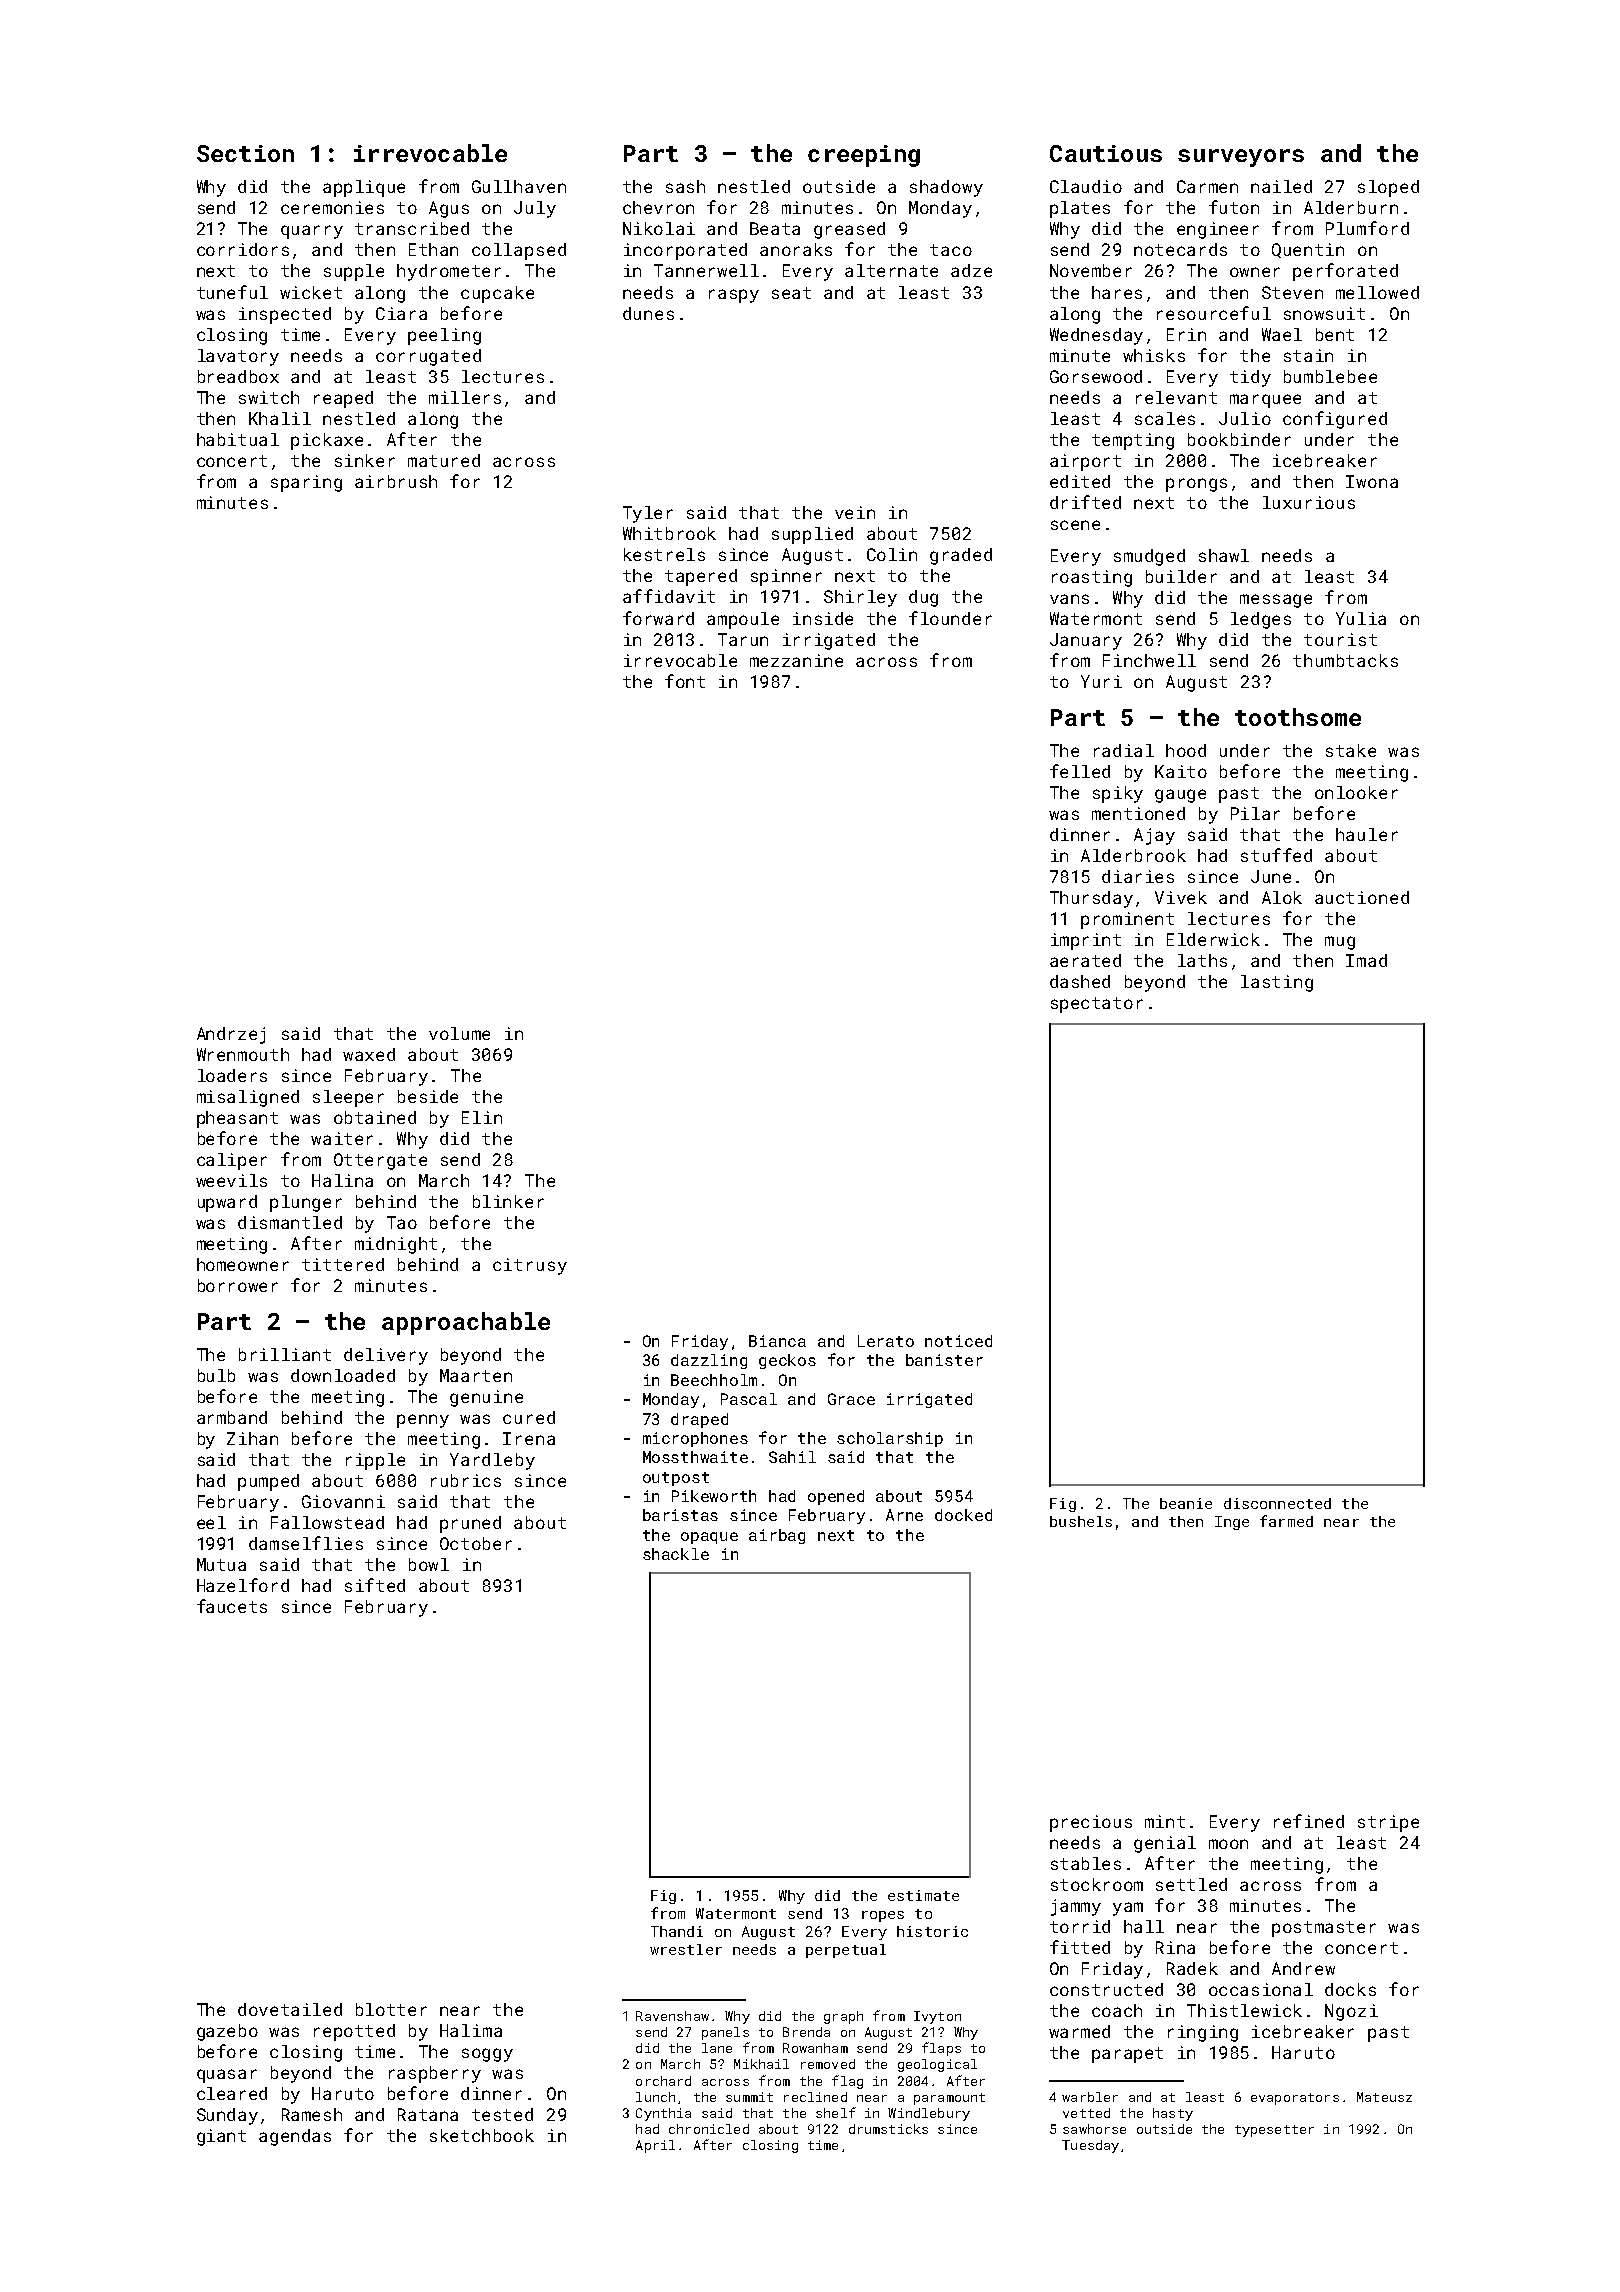 The image size is (1620, 2292). Describe the element at coordinates (290, 2009) in the page. I see `dovetailed` at that location.
